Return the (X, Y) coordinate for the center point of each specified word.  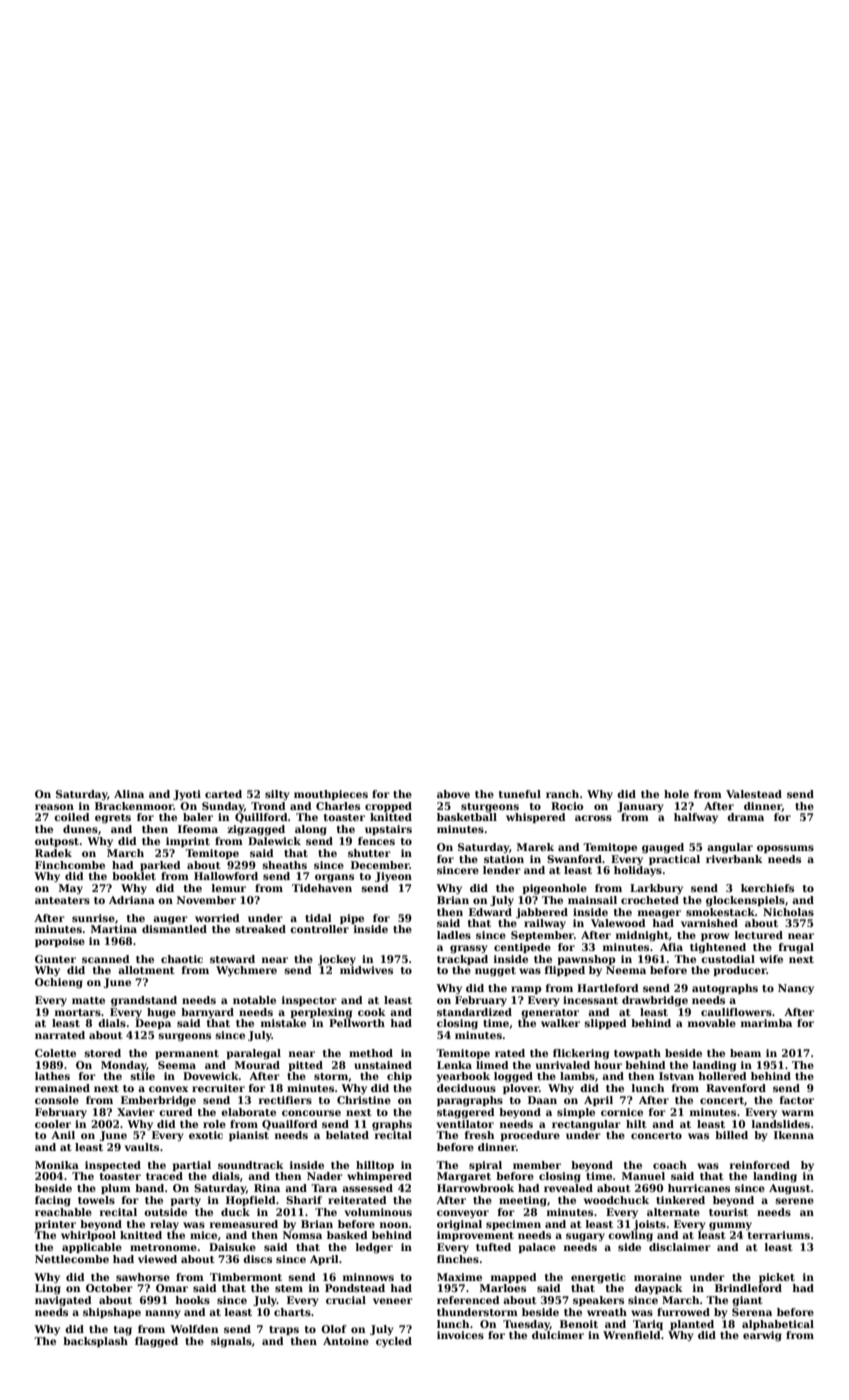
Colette (55, 1053)
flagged (156, 1342)
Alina (129, 794)
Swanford (574, 859)
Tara (324, 1188)
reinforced (760, 1165)
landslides (781, 1124)
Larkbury (656, 889)
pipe (352, 919)
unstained (383, 1065)
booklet (134, 876)
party (185, 1202)
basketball (467, 817)
